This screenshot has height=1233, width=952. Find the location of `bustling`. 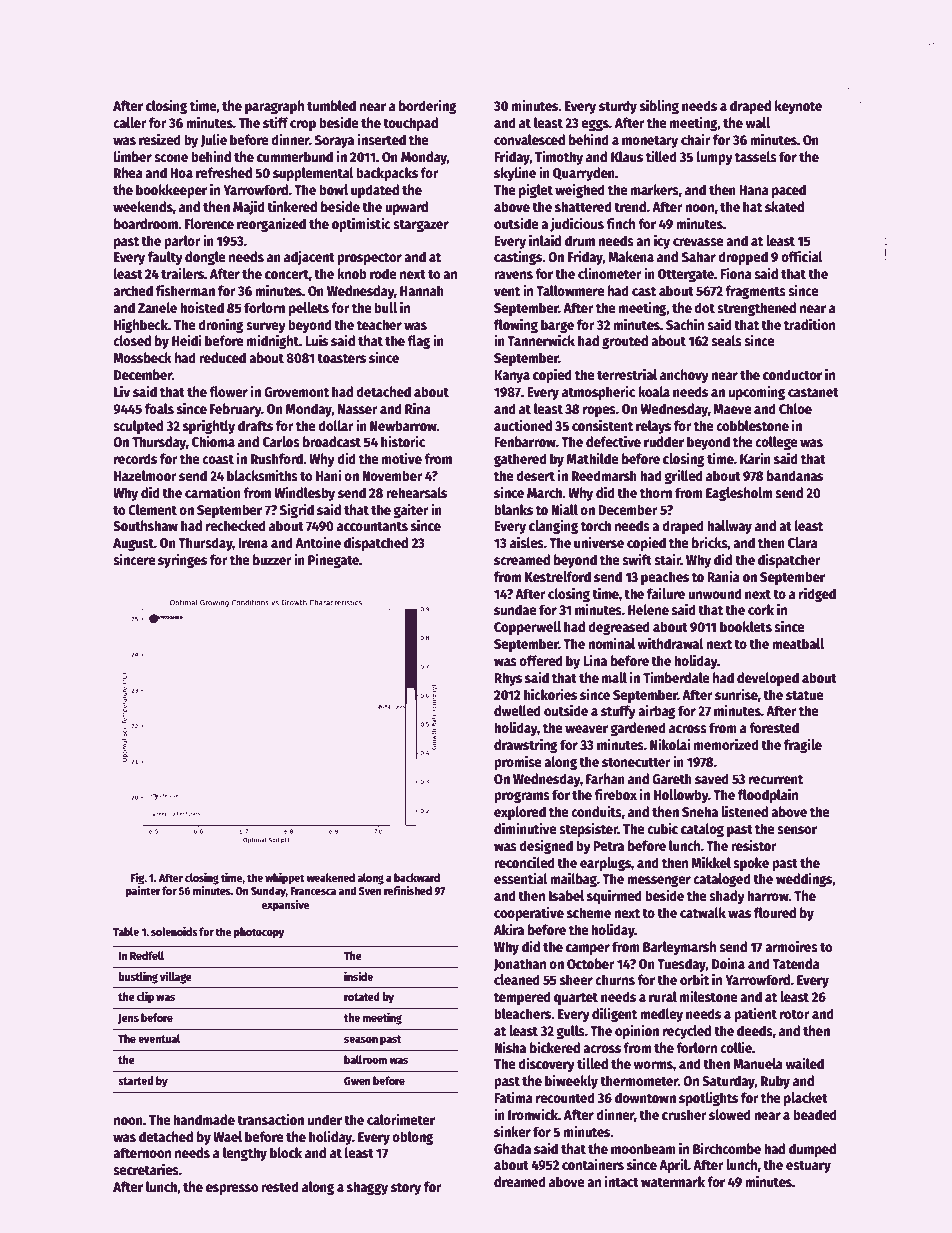

bustling is located at coordinates (138, 977).
